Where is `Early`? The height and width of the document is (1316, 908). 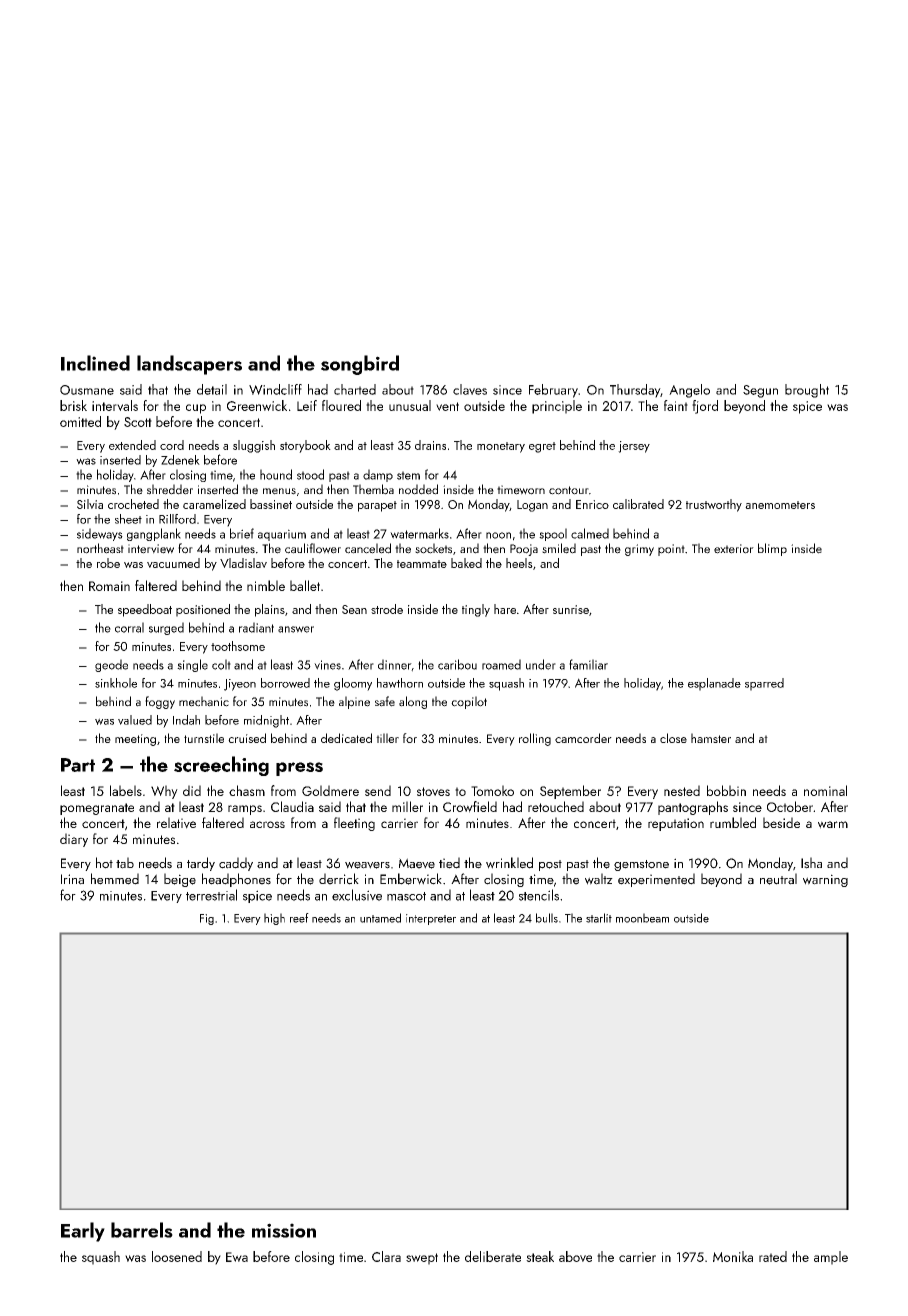 Early is located at coordinates (83, 1232).
